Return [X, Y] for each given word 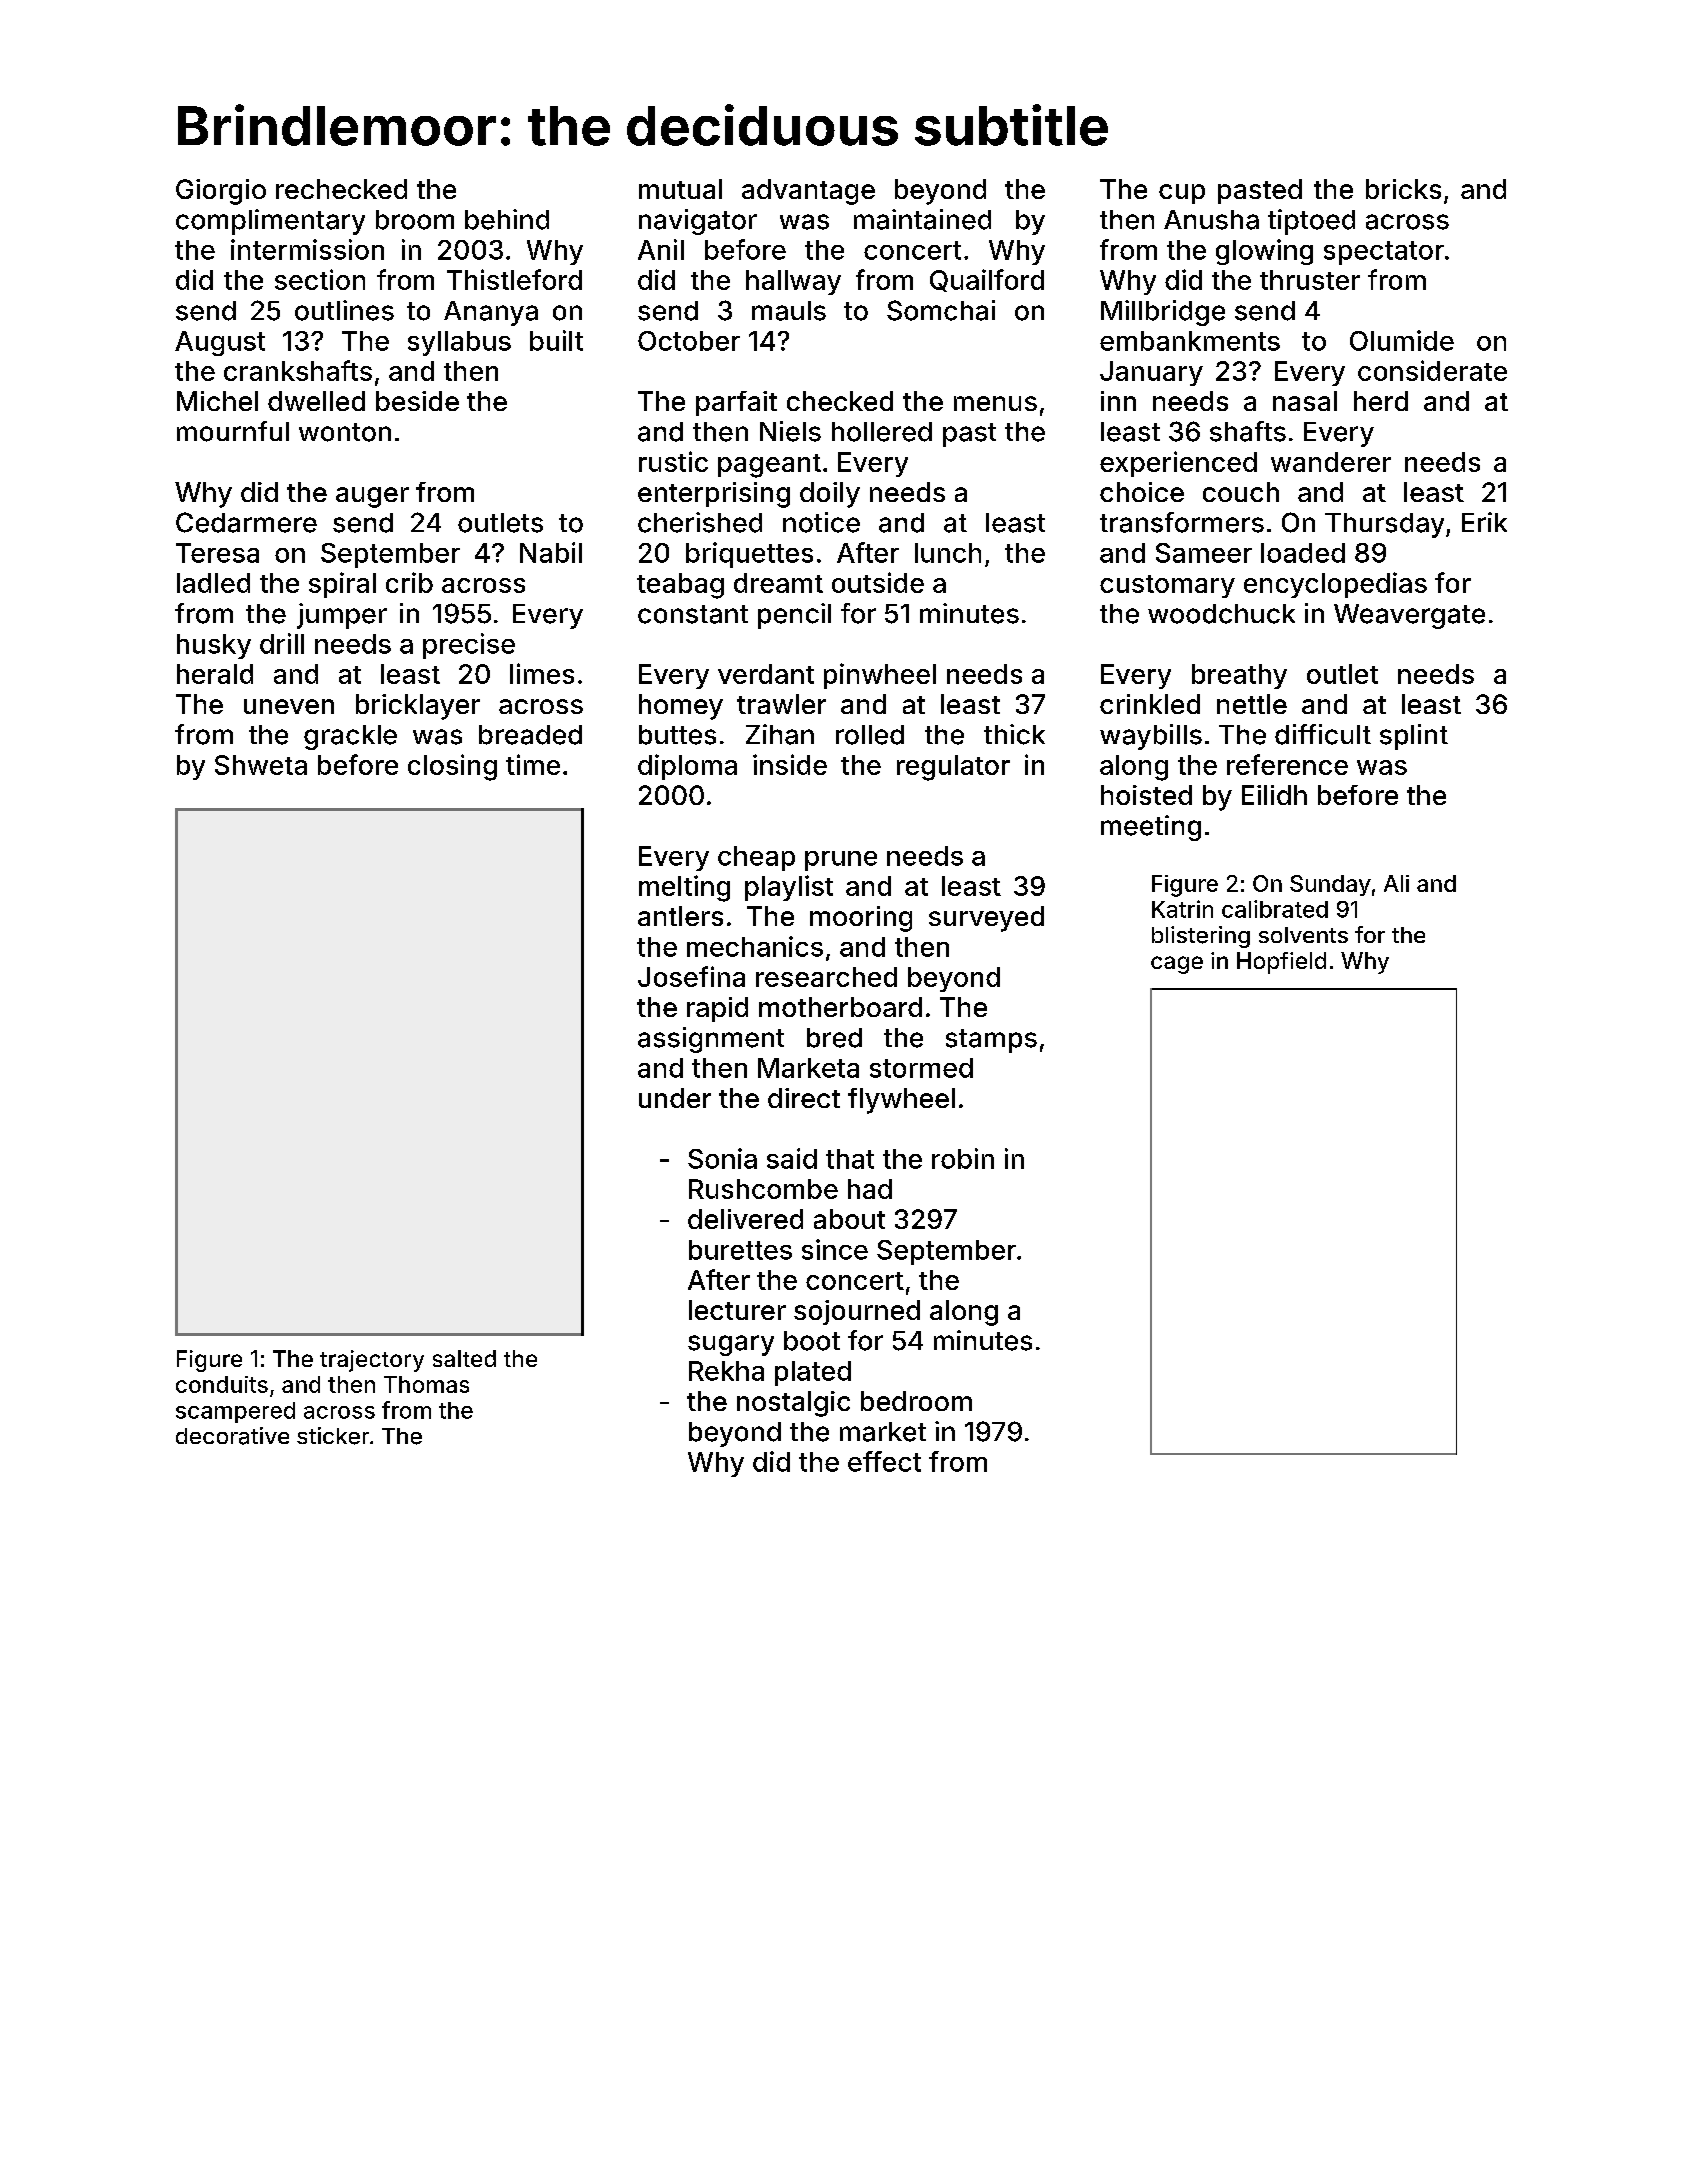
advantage [808, 192]
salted [464, 1358]
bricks [1403, 189]
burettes [740, 1250]
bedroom [916, 1401]
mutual [680, 189]
